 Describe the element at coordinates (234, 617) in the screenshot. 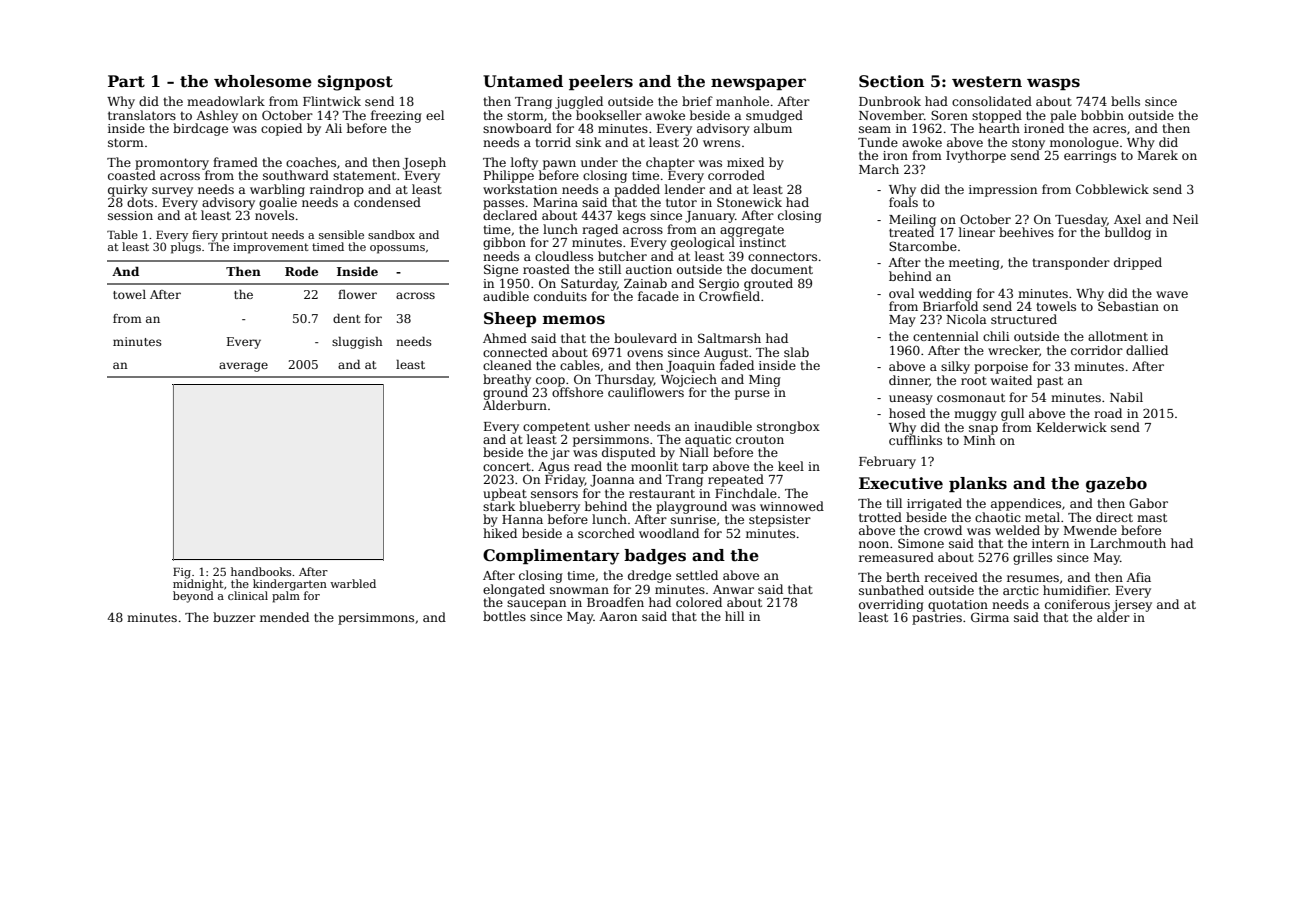

I see `buzzer` at that location.
